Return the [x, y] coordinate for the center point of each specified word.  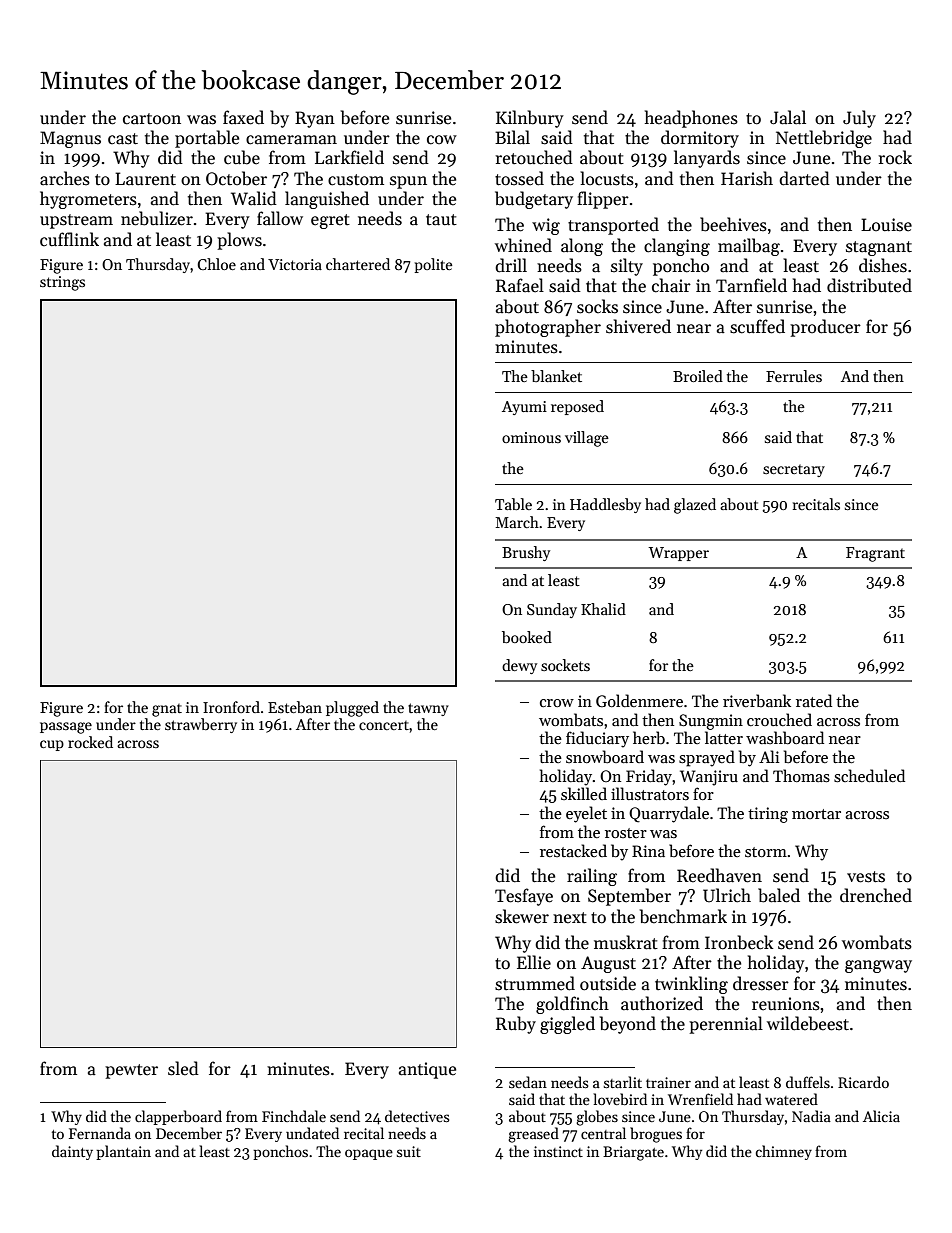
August [608, 964]
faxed [243, 117]
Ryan [315, 119]
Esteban [295, 707]
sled [183, 1068]
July [859, 119]
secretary [794, 470]
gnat [167, 710]
